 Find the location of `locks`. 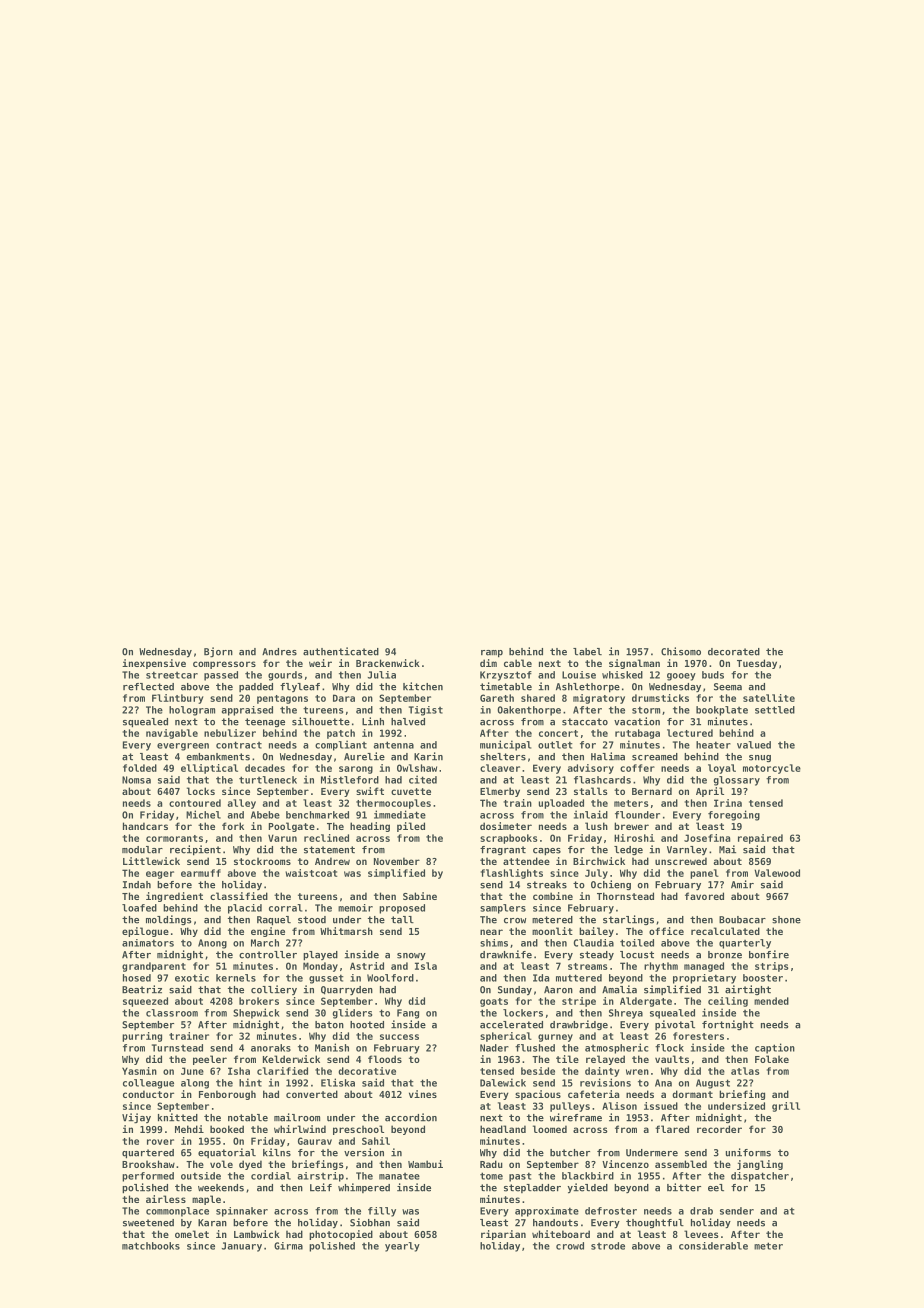

locks is located at coordinates (201, 791).
